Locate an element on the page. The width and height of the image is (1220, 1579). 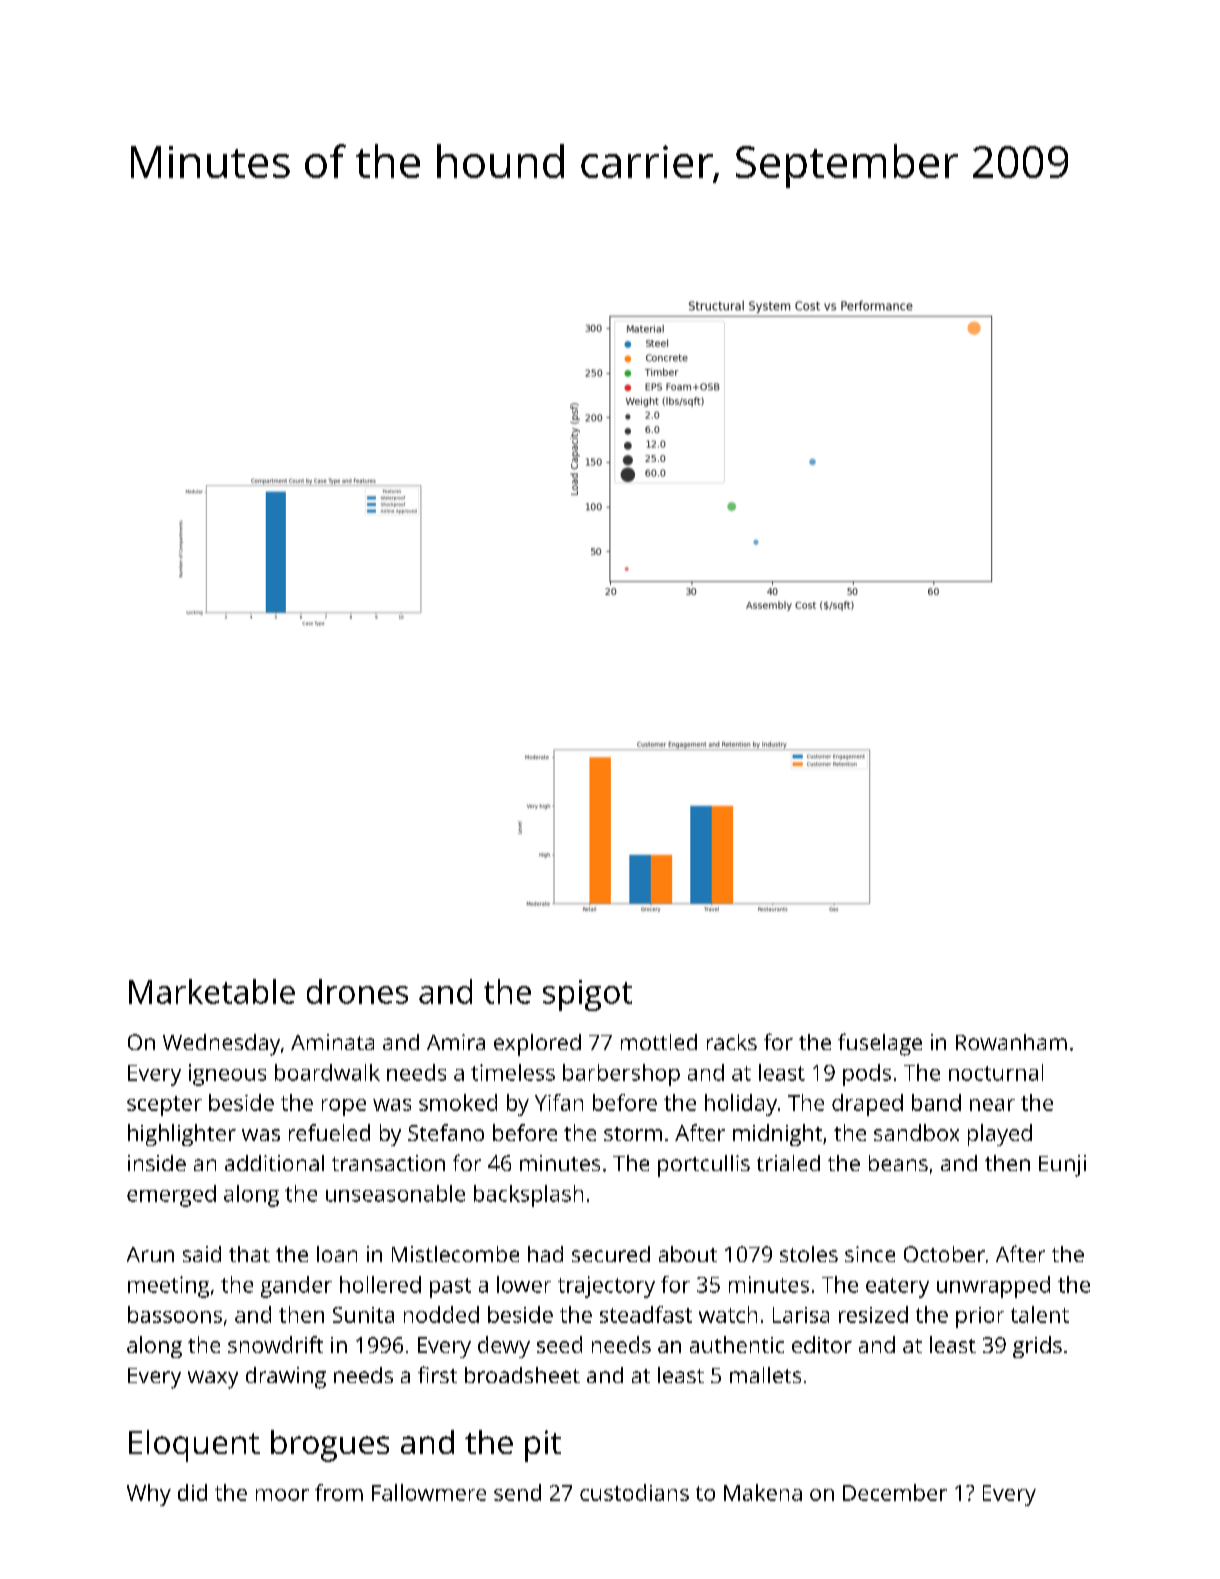
inside is located at coordinates (157, 1163).
